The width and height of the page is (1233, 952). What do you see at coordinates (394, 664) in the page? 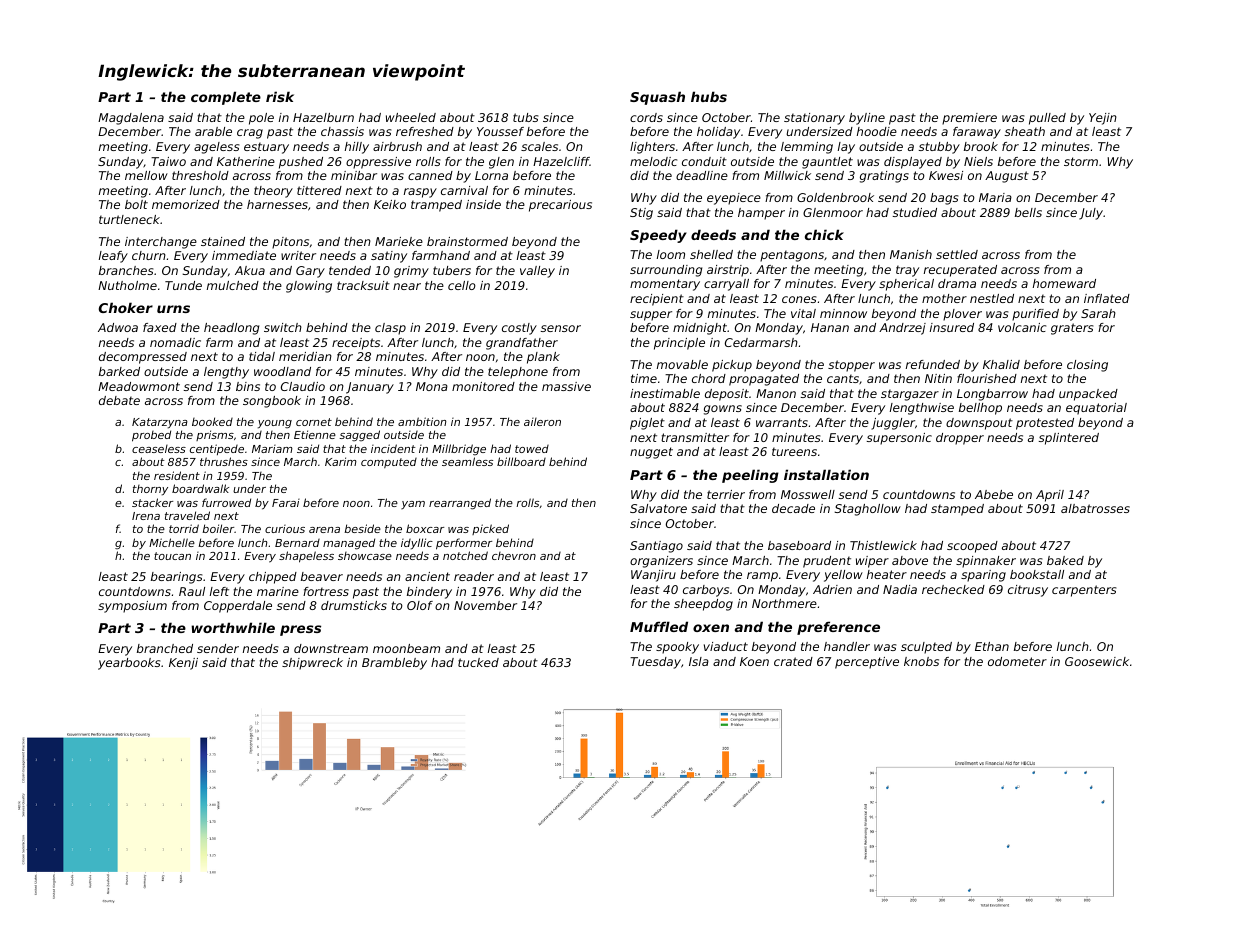
I see `Brambleby` at bounding box center [394, 664].
